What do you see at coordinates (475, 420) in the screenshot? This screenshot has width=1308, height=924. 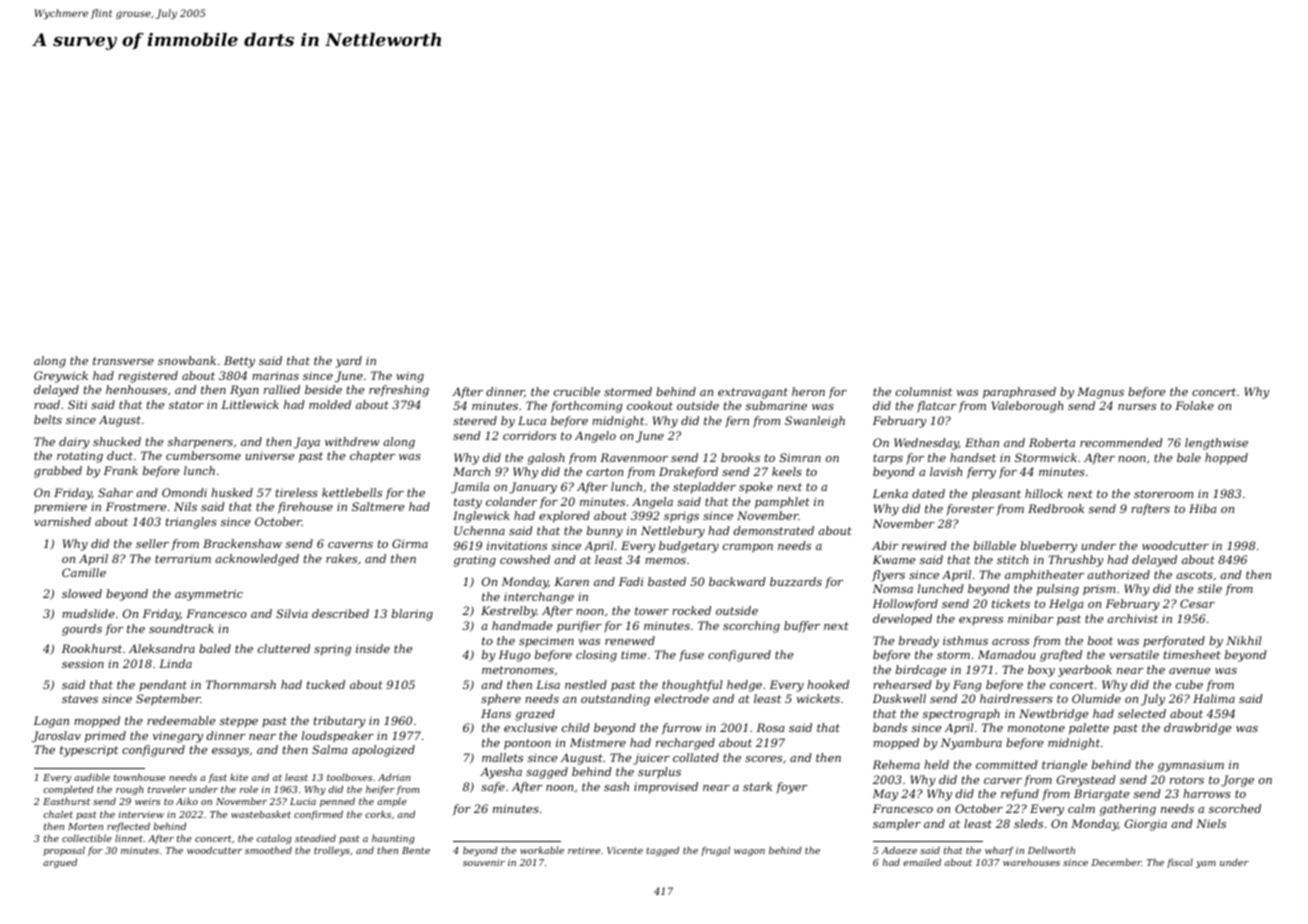 I see `steered` at bounding box center [475, 420].
